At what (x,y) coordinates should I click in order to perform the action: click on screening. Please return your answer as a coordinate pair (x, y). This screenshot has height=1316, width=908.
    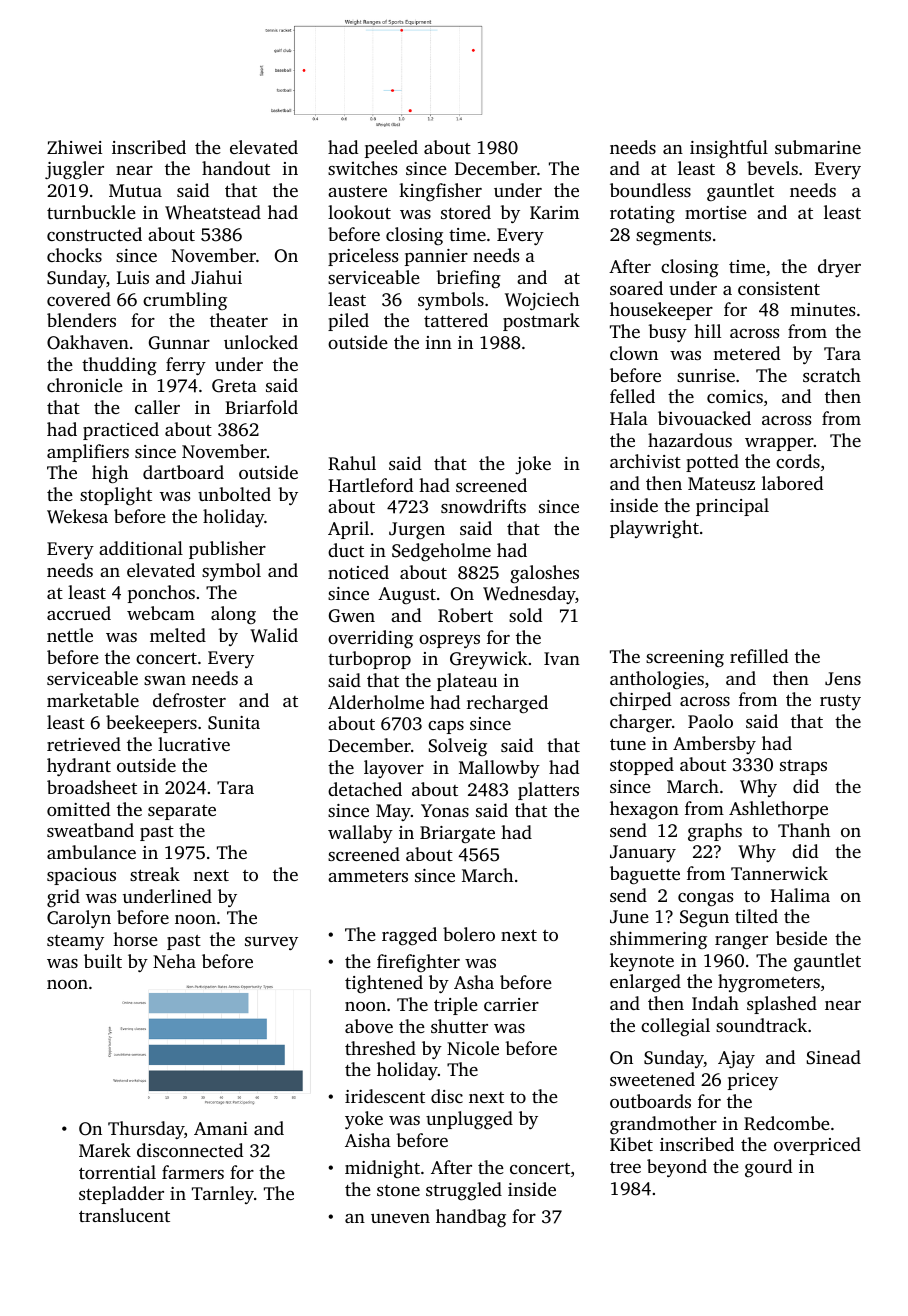
    Looking at the image, I should click on (685, 658).
